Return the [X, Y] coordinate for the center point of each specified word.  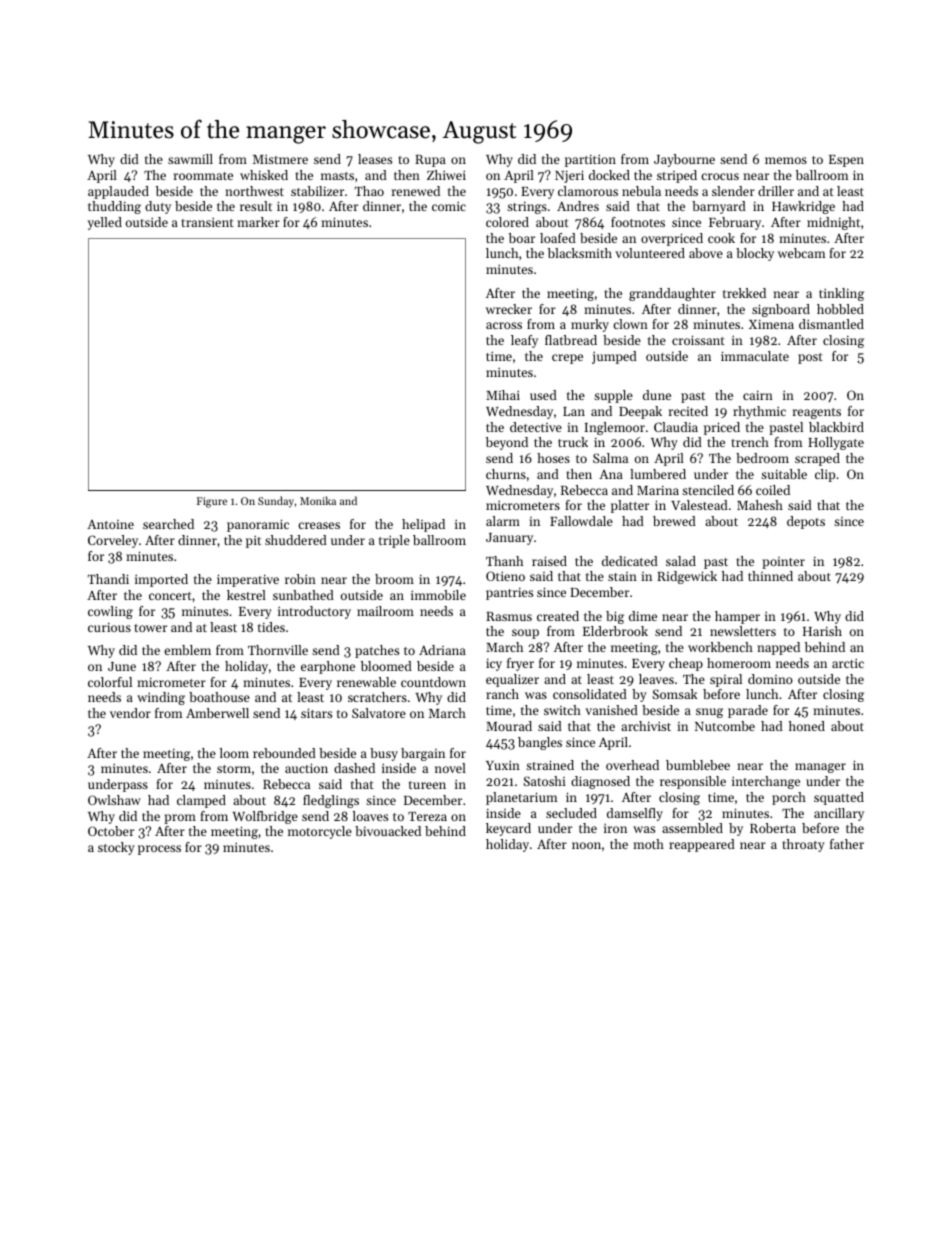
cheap [686, 664]
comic [449, 206]
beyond [507, 443]
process [159, 850]
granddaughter [672, 294]
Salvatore [379, 713]
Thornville [278, 650]
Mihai [503, 395]
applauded [118, 192]
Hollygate [836, 443]
